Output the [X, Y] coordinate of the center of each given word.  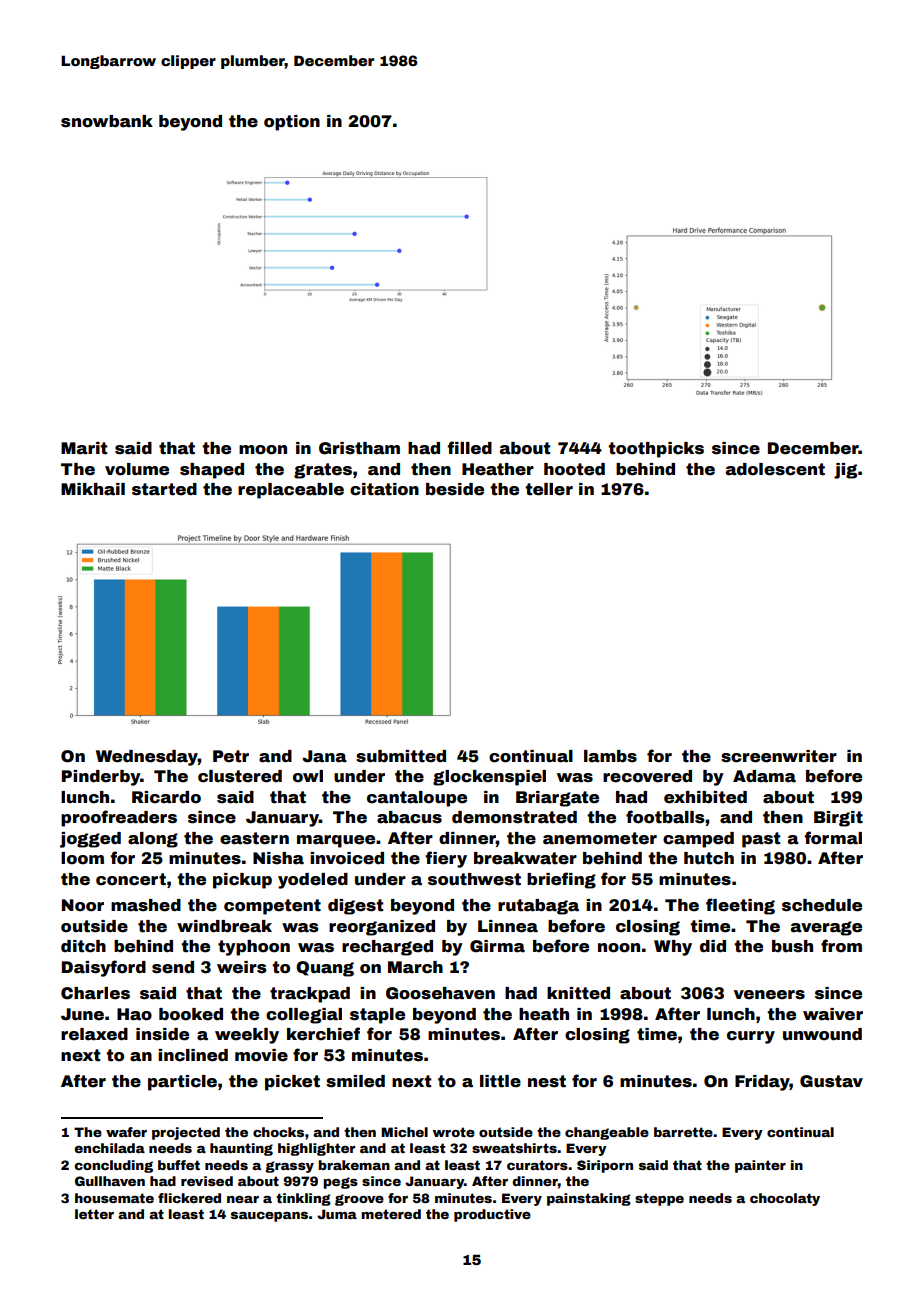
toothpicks [656, 450]
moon [263, 450]
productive [492, 1215]
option [292, 123]
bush [792, 946]
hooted [574, 469]
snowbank [107, 121]
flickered [189, 1198]
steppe [659, 1199]
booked [191, 1014]
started [164, 489]
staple [377, 1016]
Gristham [359, 448]
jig [845, 471]
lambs [610, 756]
